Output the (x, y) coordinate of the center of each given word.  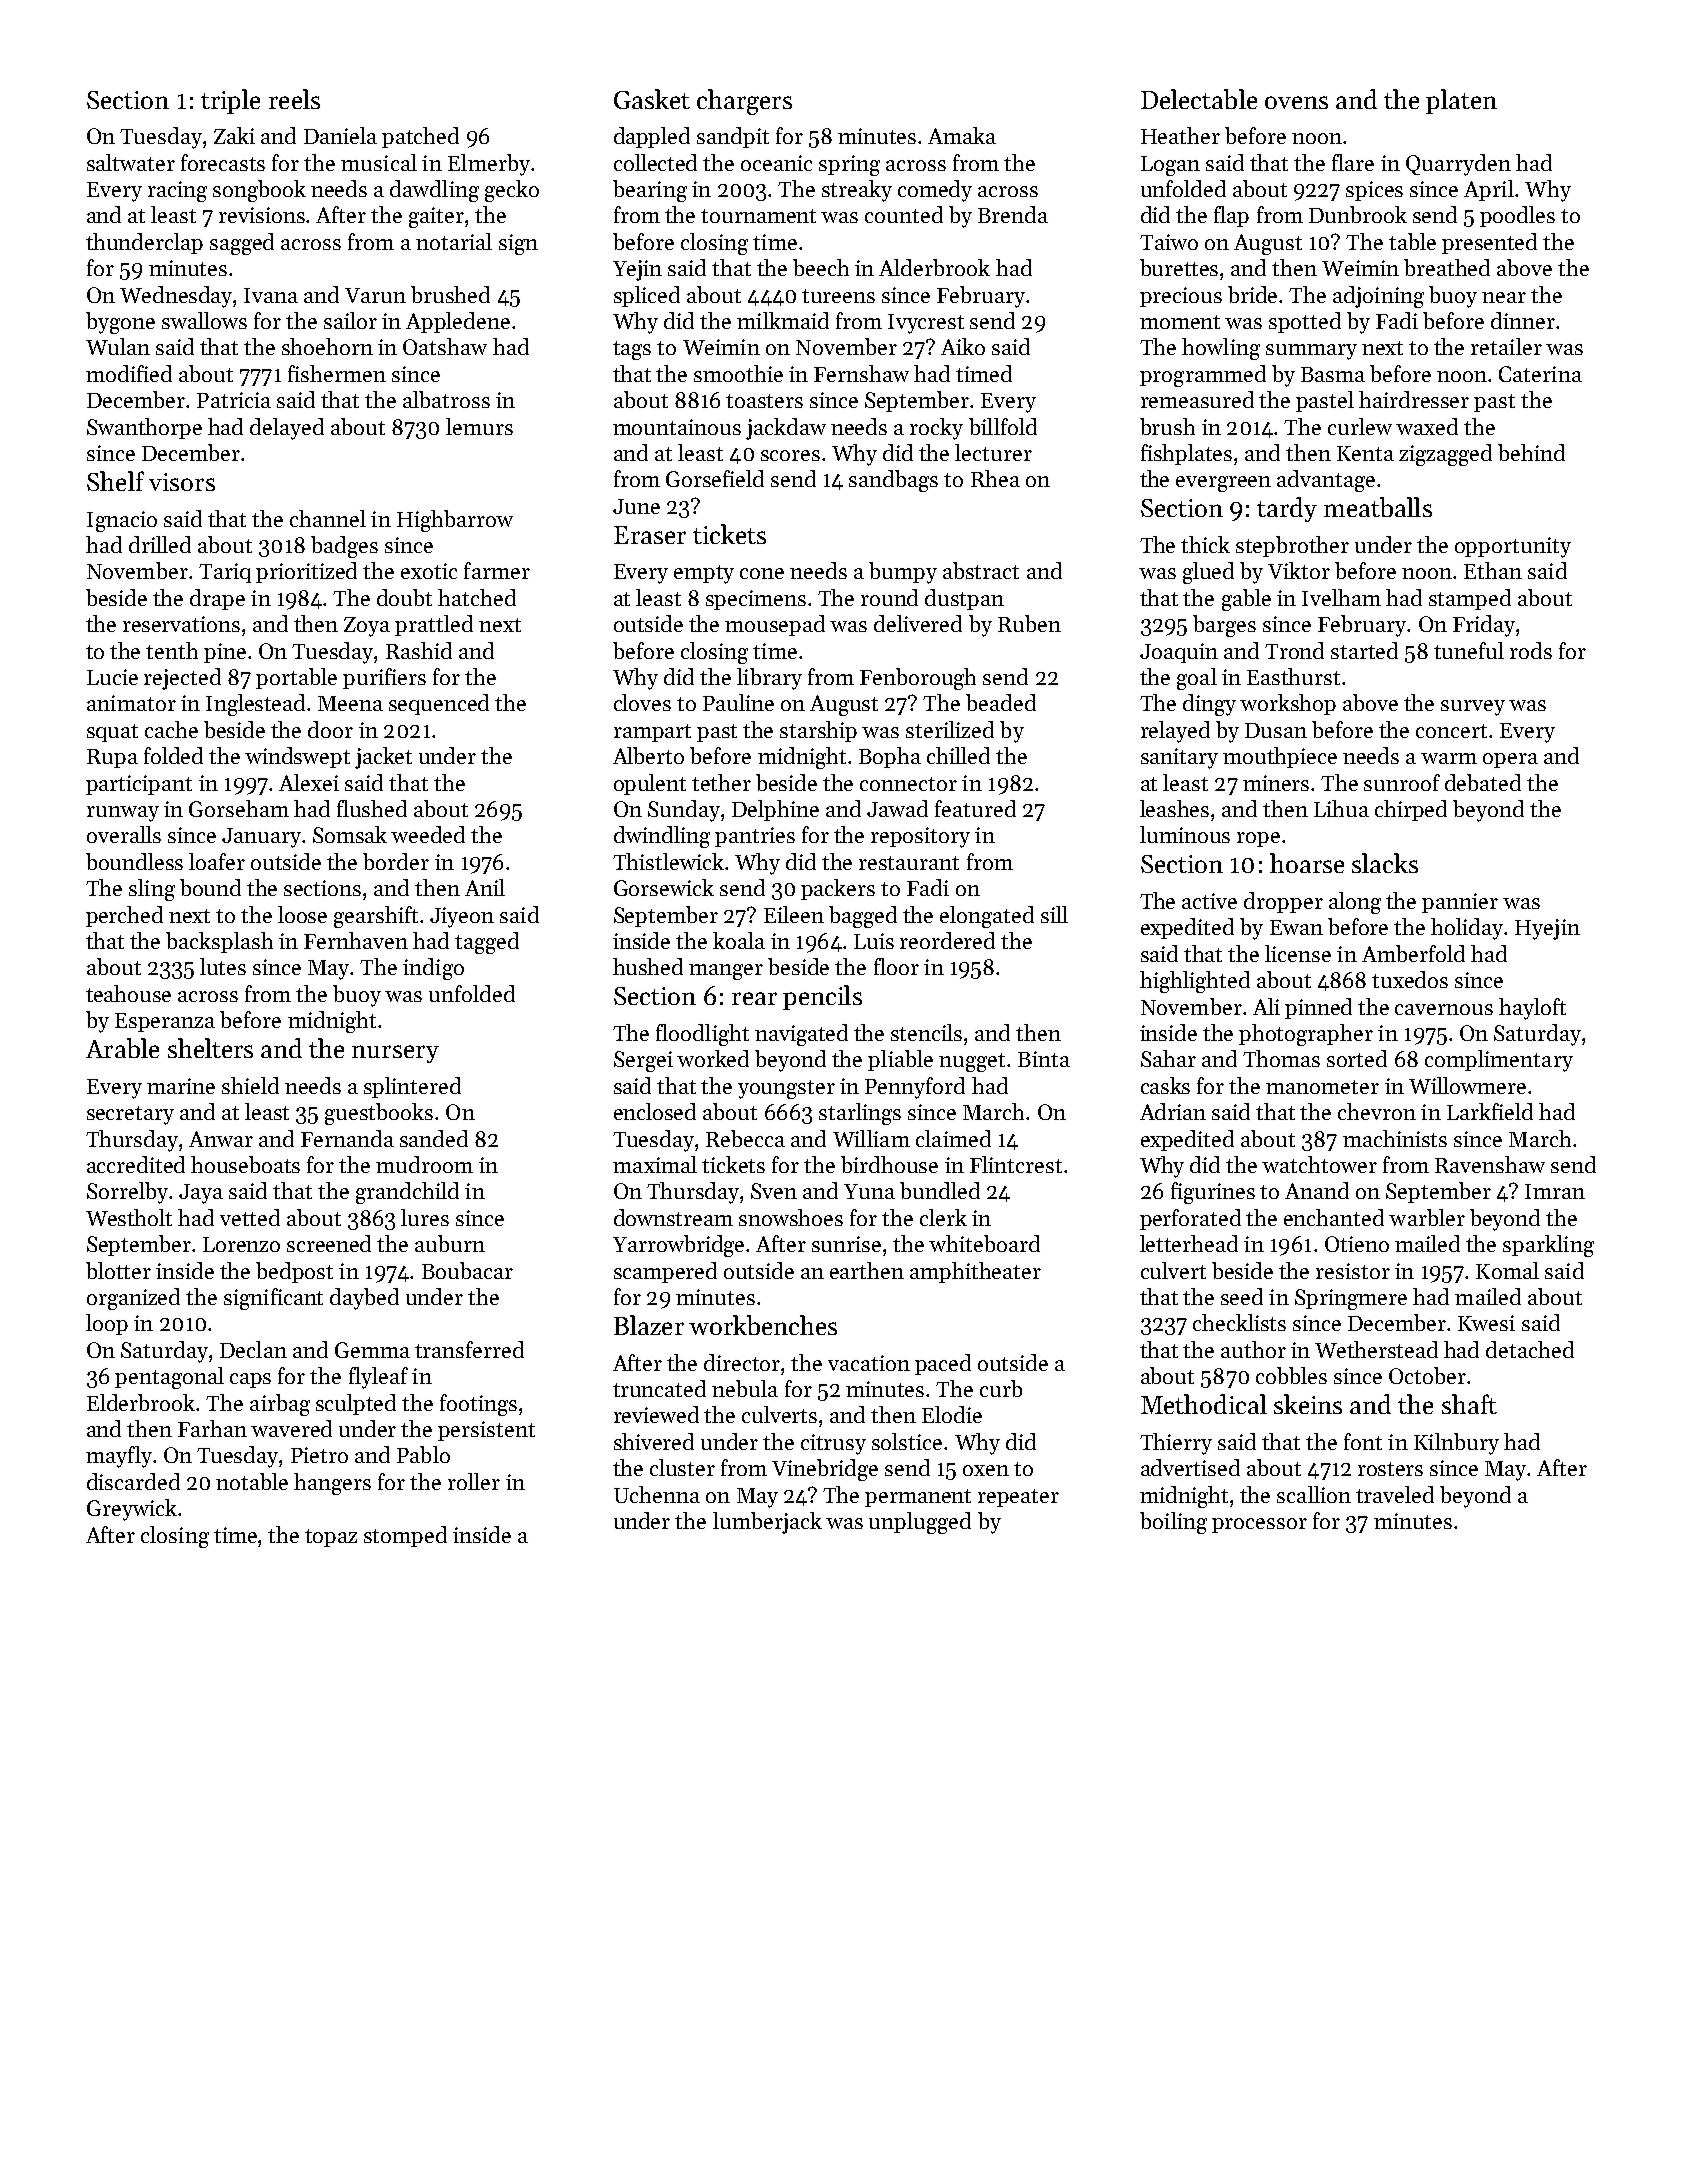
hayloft (1532, 1009)
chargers (744, 102)
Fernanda (347, 1138)
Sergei (643, 1061)
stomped (405, 1536)
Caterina (1540, 374)
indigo (433, 969)
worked (713, 1058)
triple (230, 101)
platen (1461, 101)
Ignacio (122, 521)
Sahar (1168, 1058)
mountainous (677, 427)
